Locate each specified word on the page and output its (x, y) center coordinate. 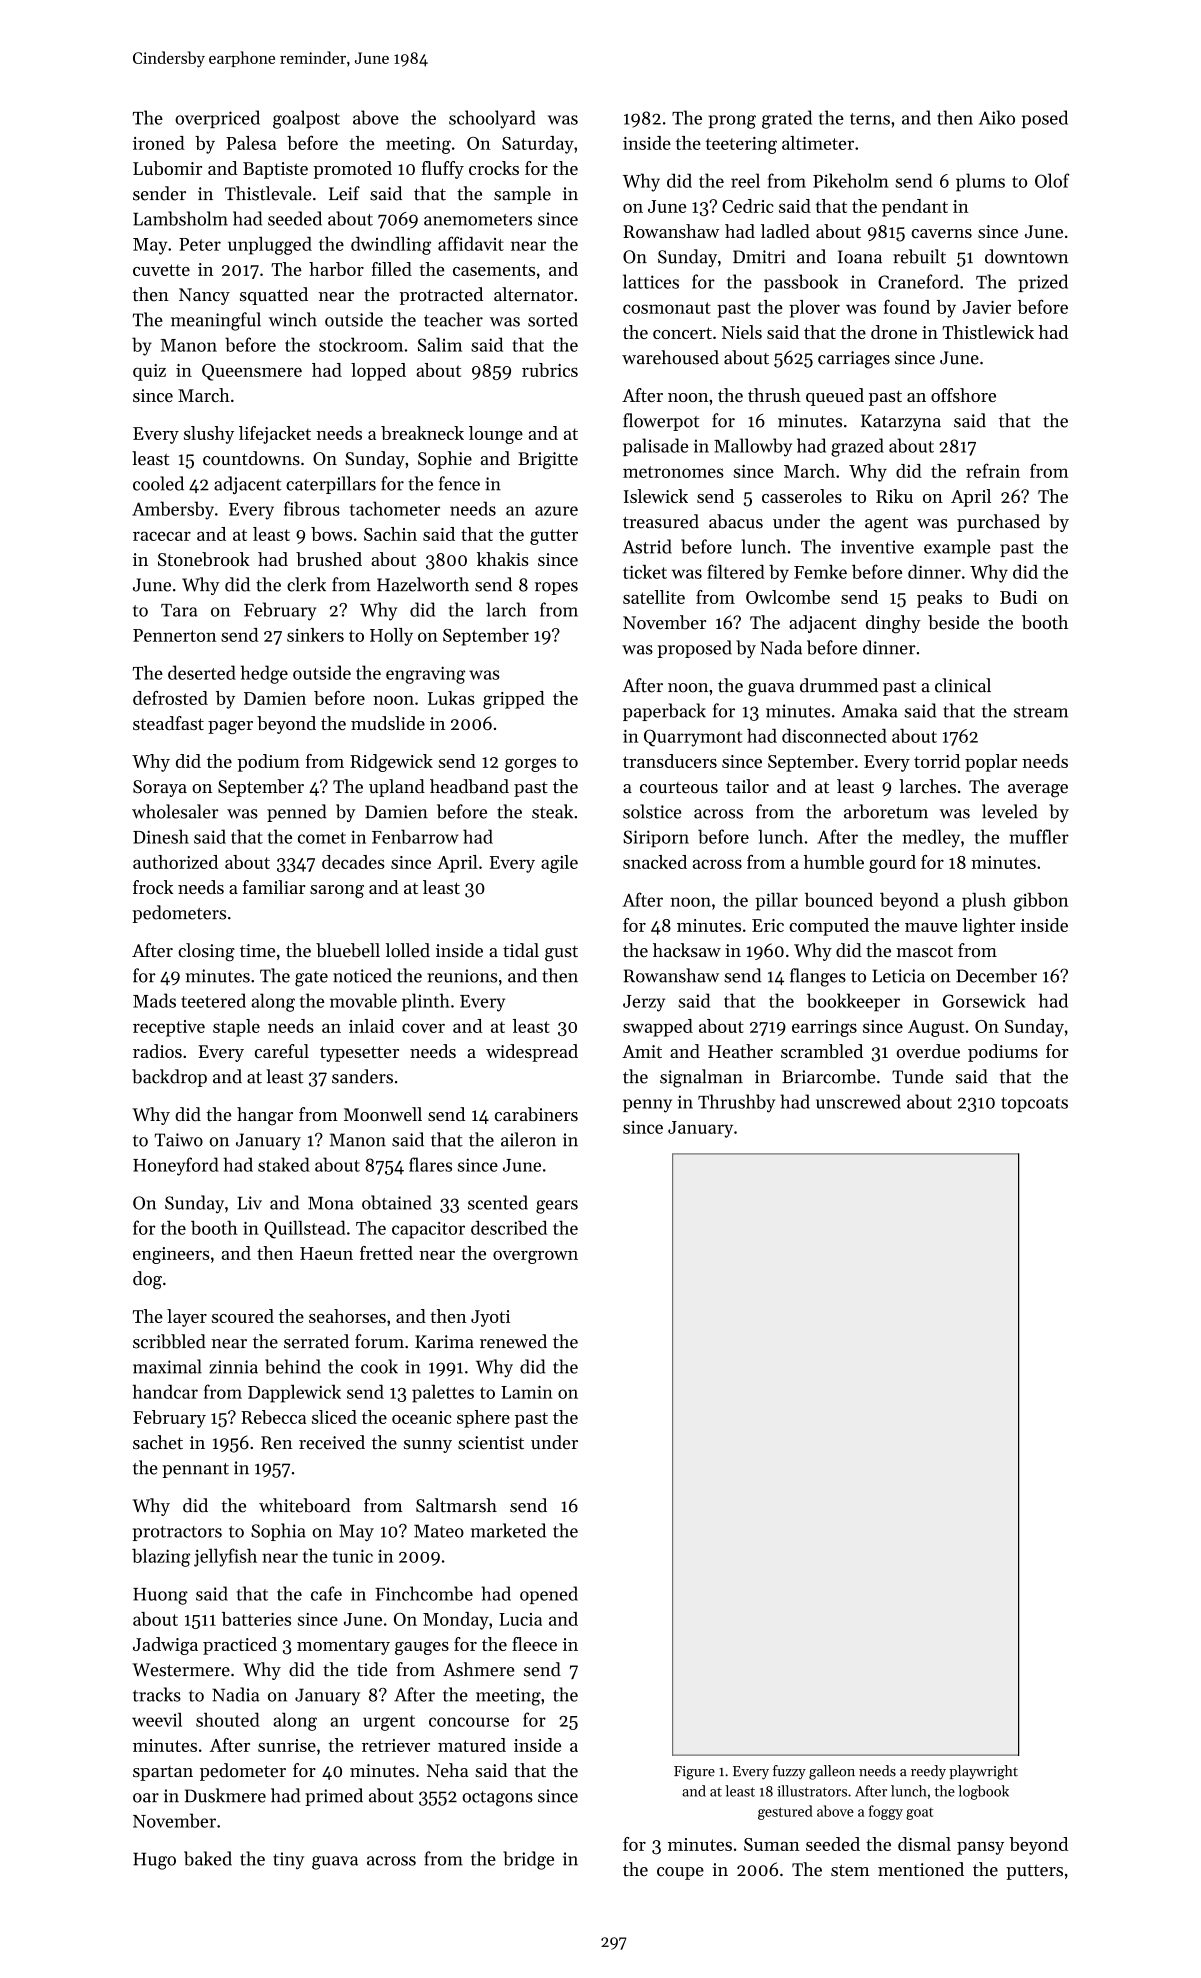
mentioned (921, 1869)
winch (293, 319)
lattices (651, 281)
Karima (444, 1342)
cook (379, 1366)
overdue (928, 1051)
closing (206, 952)
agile (559, 864)
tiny (288, 1861)
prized (1043, 283)
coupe (680, 1873)
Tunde (917, 1076)
